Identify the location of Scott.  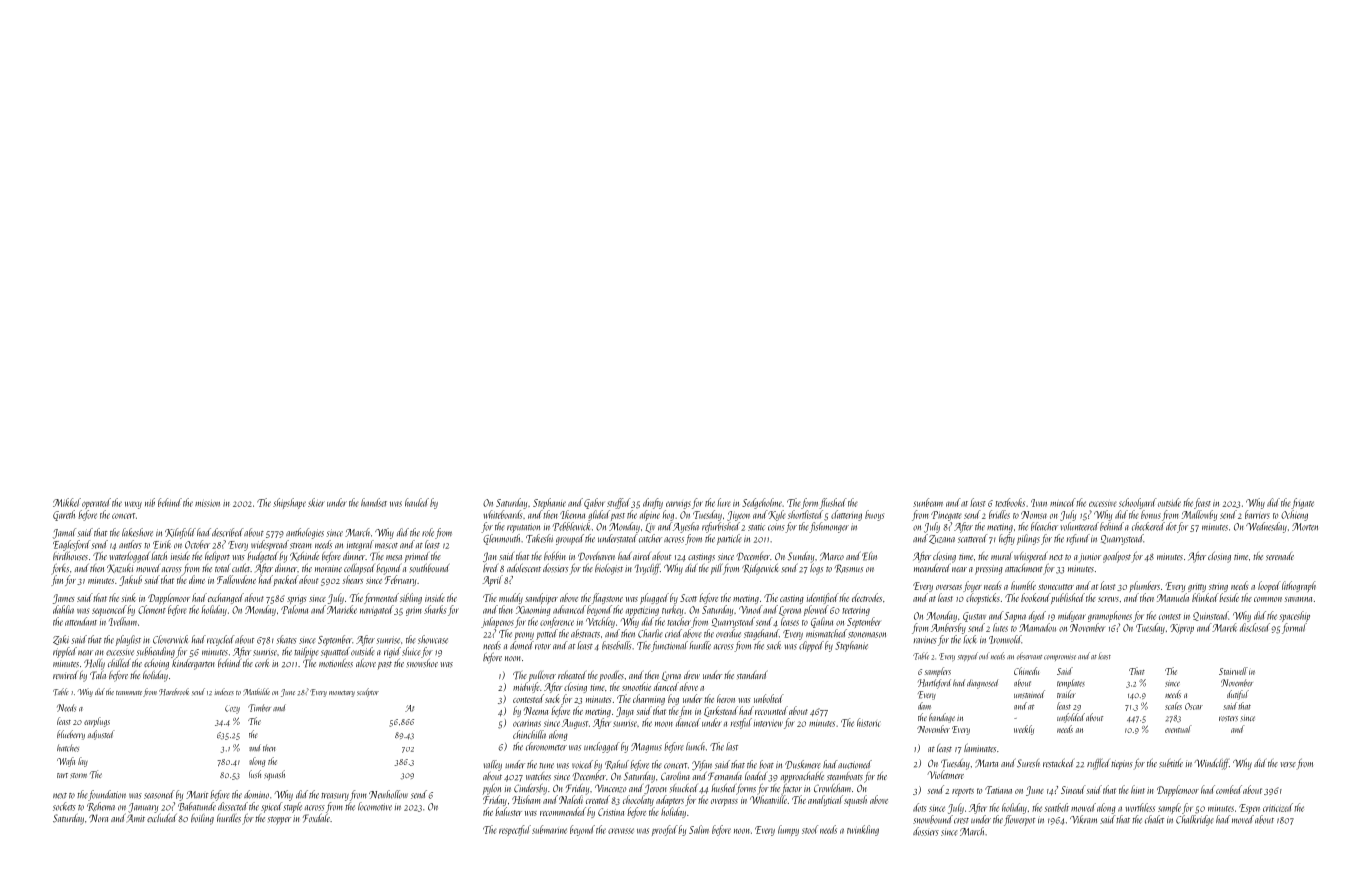
(688, 598).
